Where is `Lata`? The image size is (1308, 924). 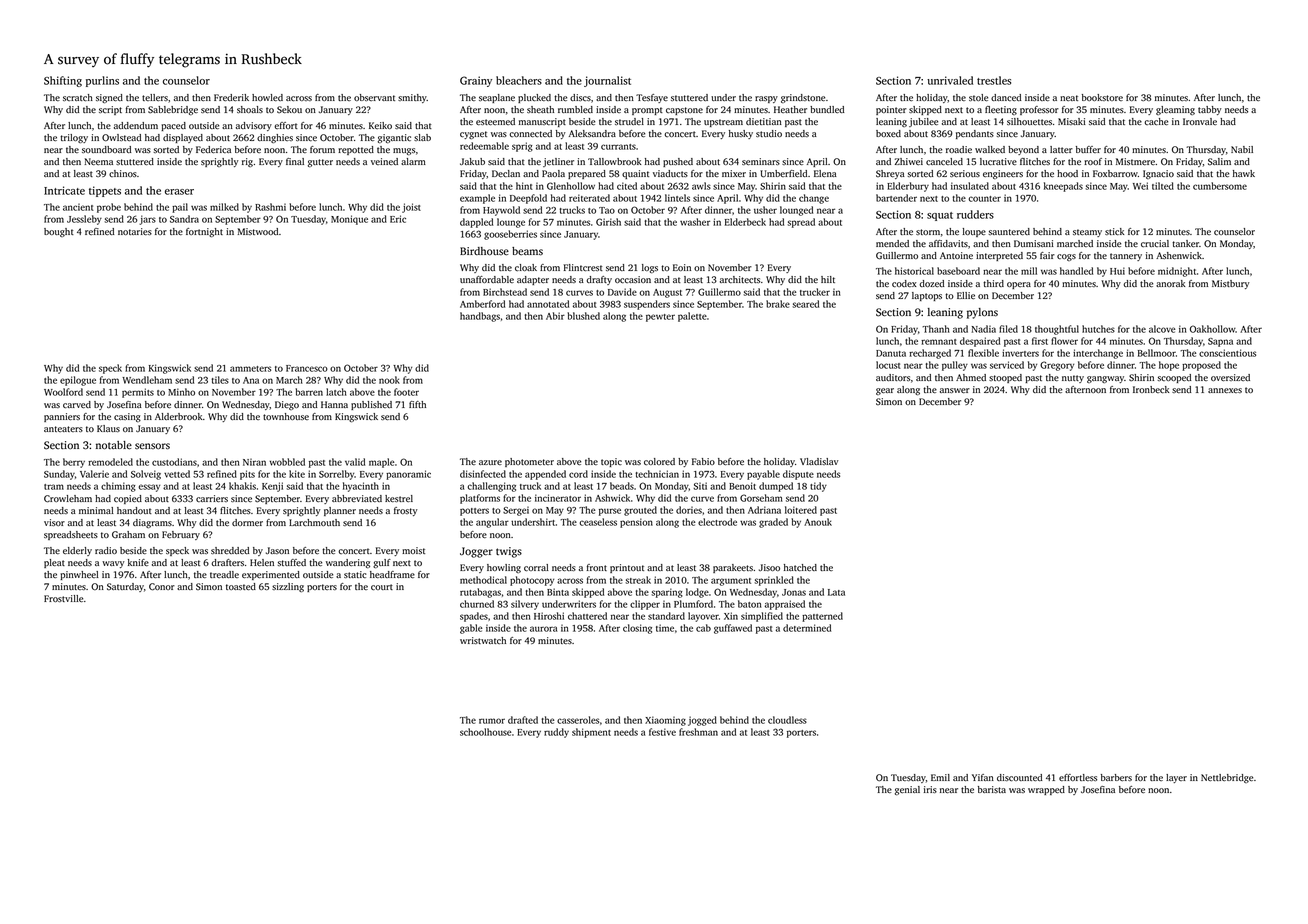
Lata is located at coordinates (836, 592).
